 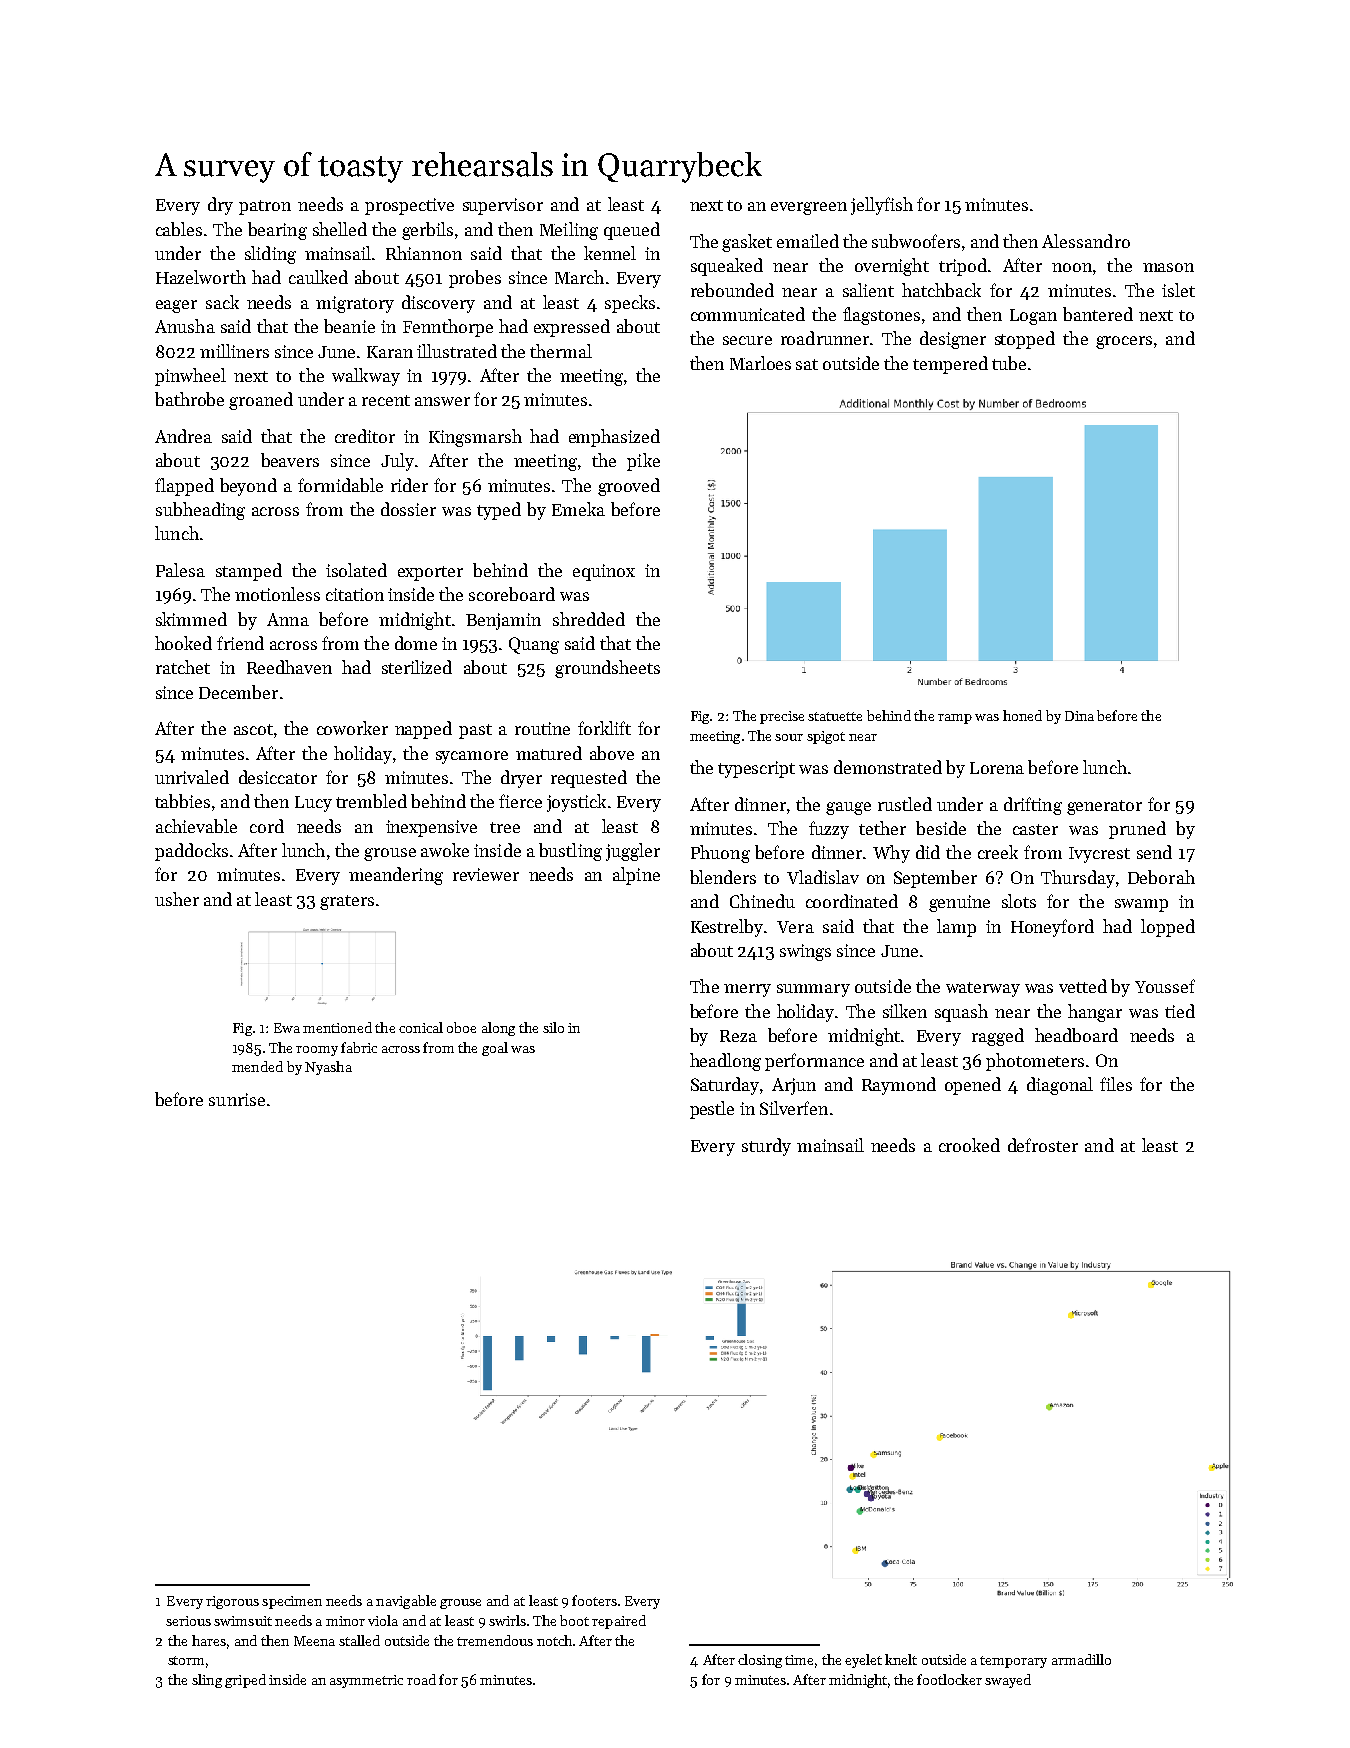 I want to click on Reza, so click(x=738, y=1036).
